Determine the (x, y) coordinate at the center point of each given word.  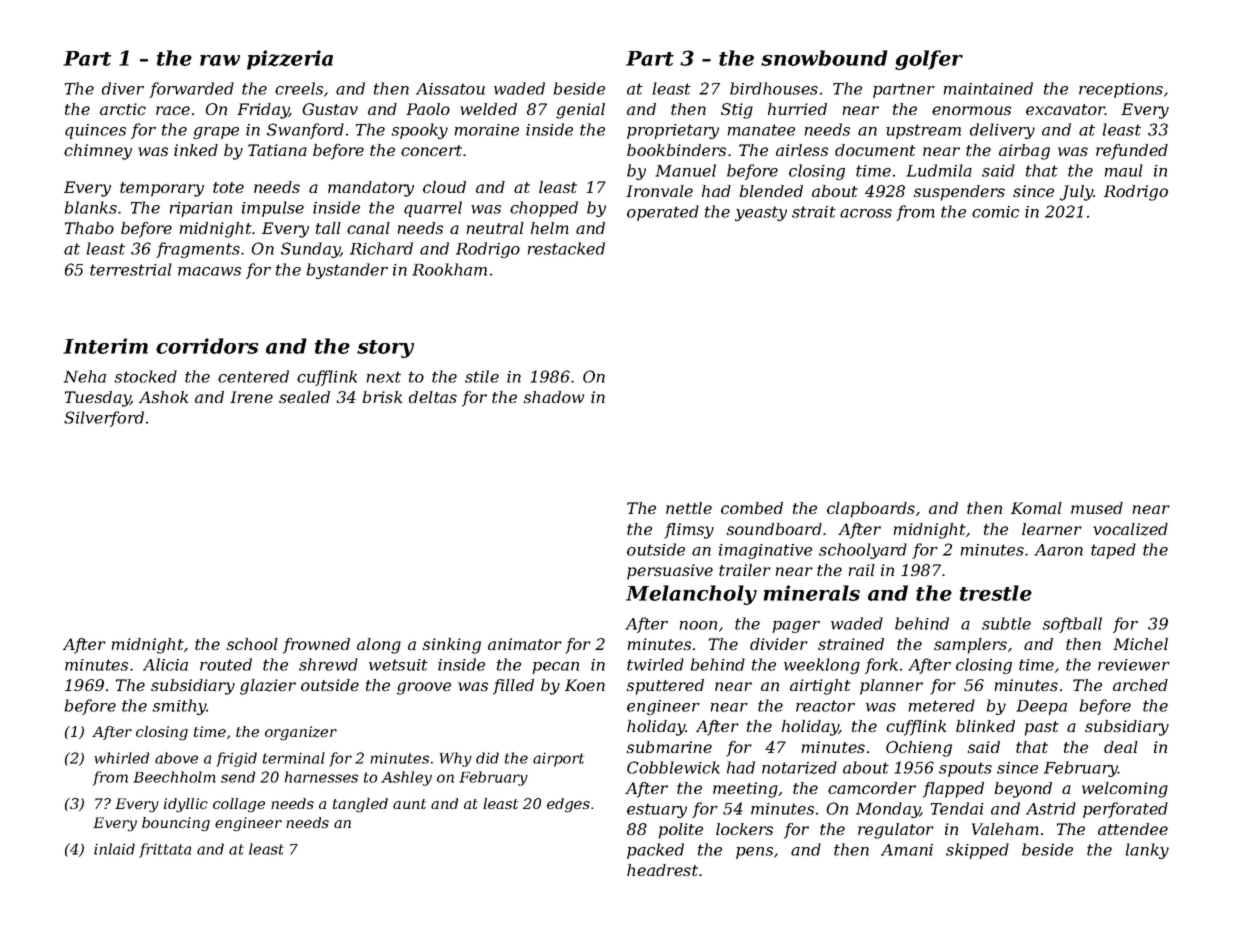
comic (995, 212)
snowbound (824, 58)
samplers (970, 646)
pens (754, 853)
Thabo (89, 228)
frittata (165, 850)
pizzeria (290, 60)
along (379, 646)
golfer (929, 60)
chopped (544, 209)
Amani (907, 850)
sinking (452, 646)
